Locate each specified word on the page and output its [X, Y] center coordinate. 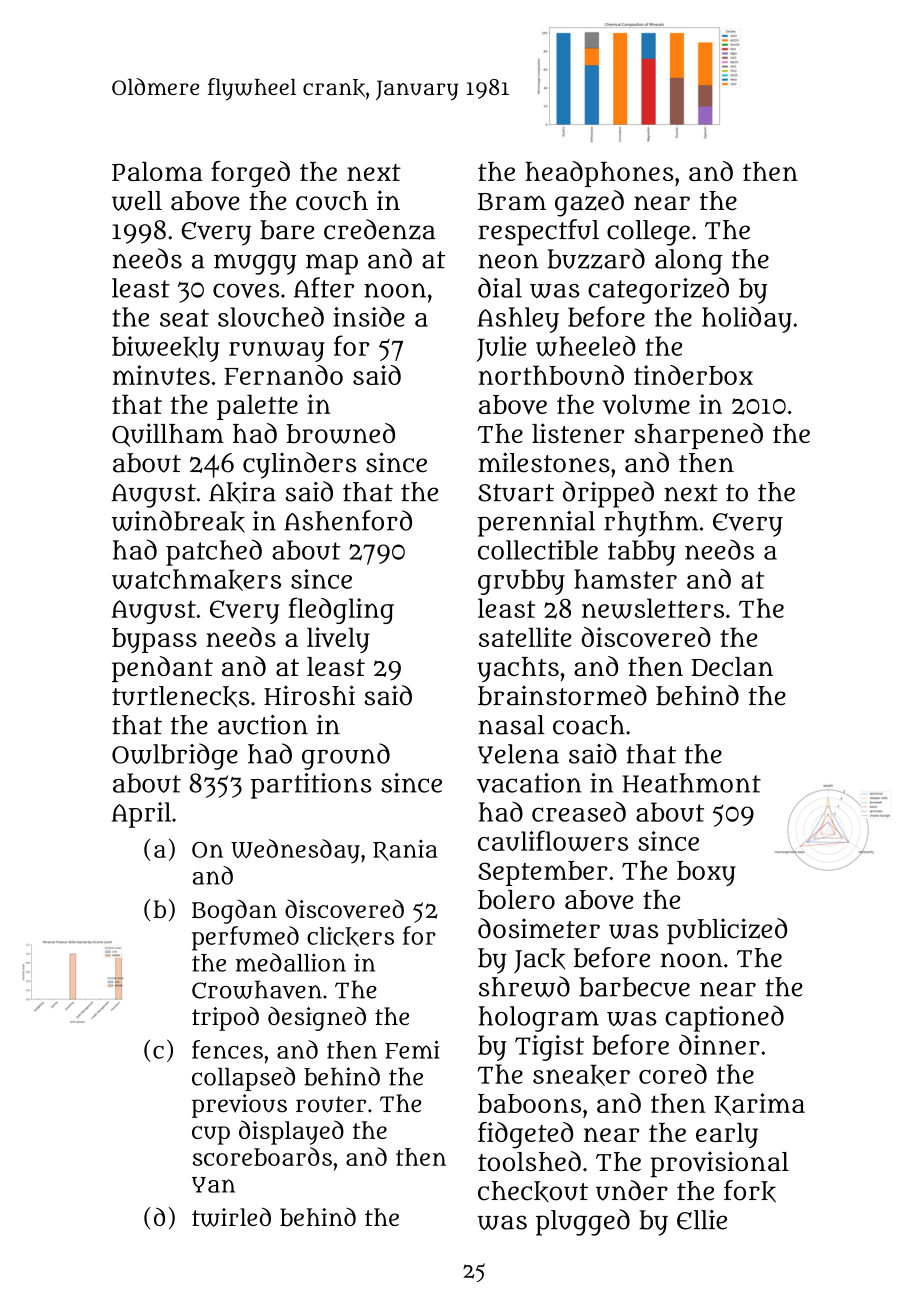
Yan [213, 1185]
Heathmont [692, 783]
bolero [516, 899]
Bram [512, 202]
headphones [599, 174]
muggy [255, 264]
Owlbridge [175, 756]
